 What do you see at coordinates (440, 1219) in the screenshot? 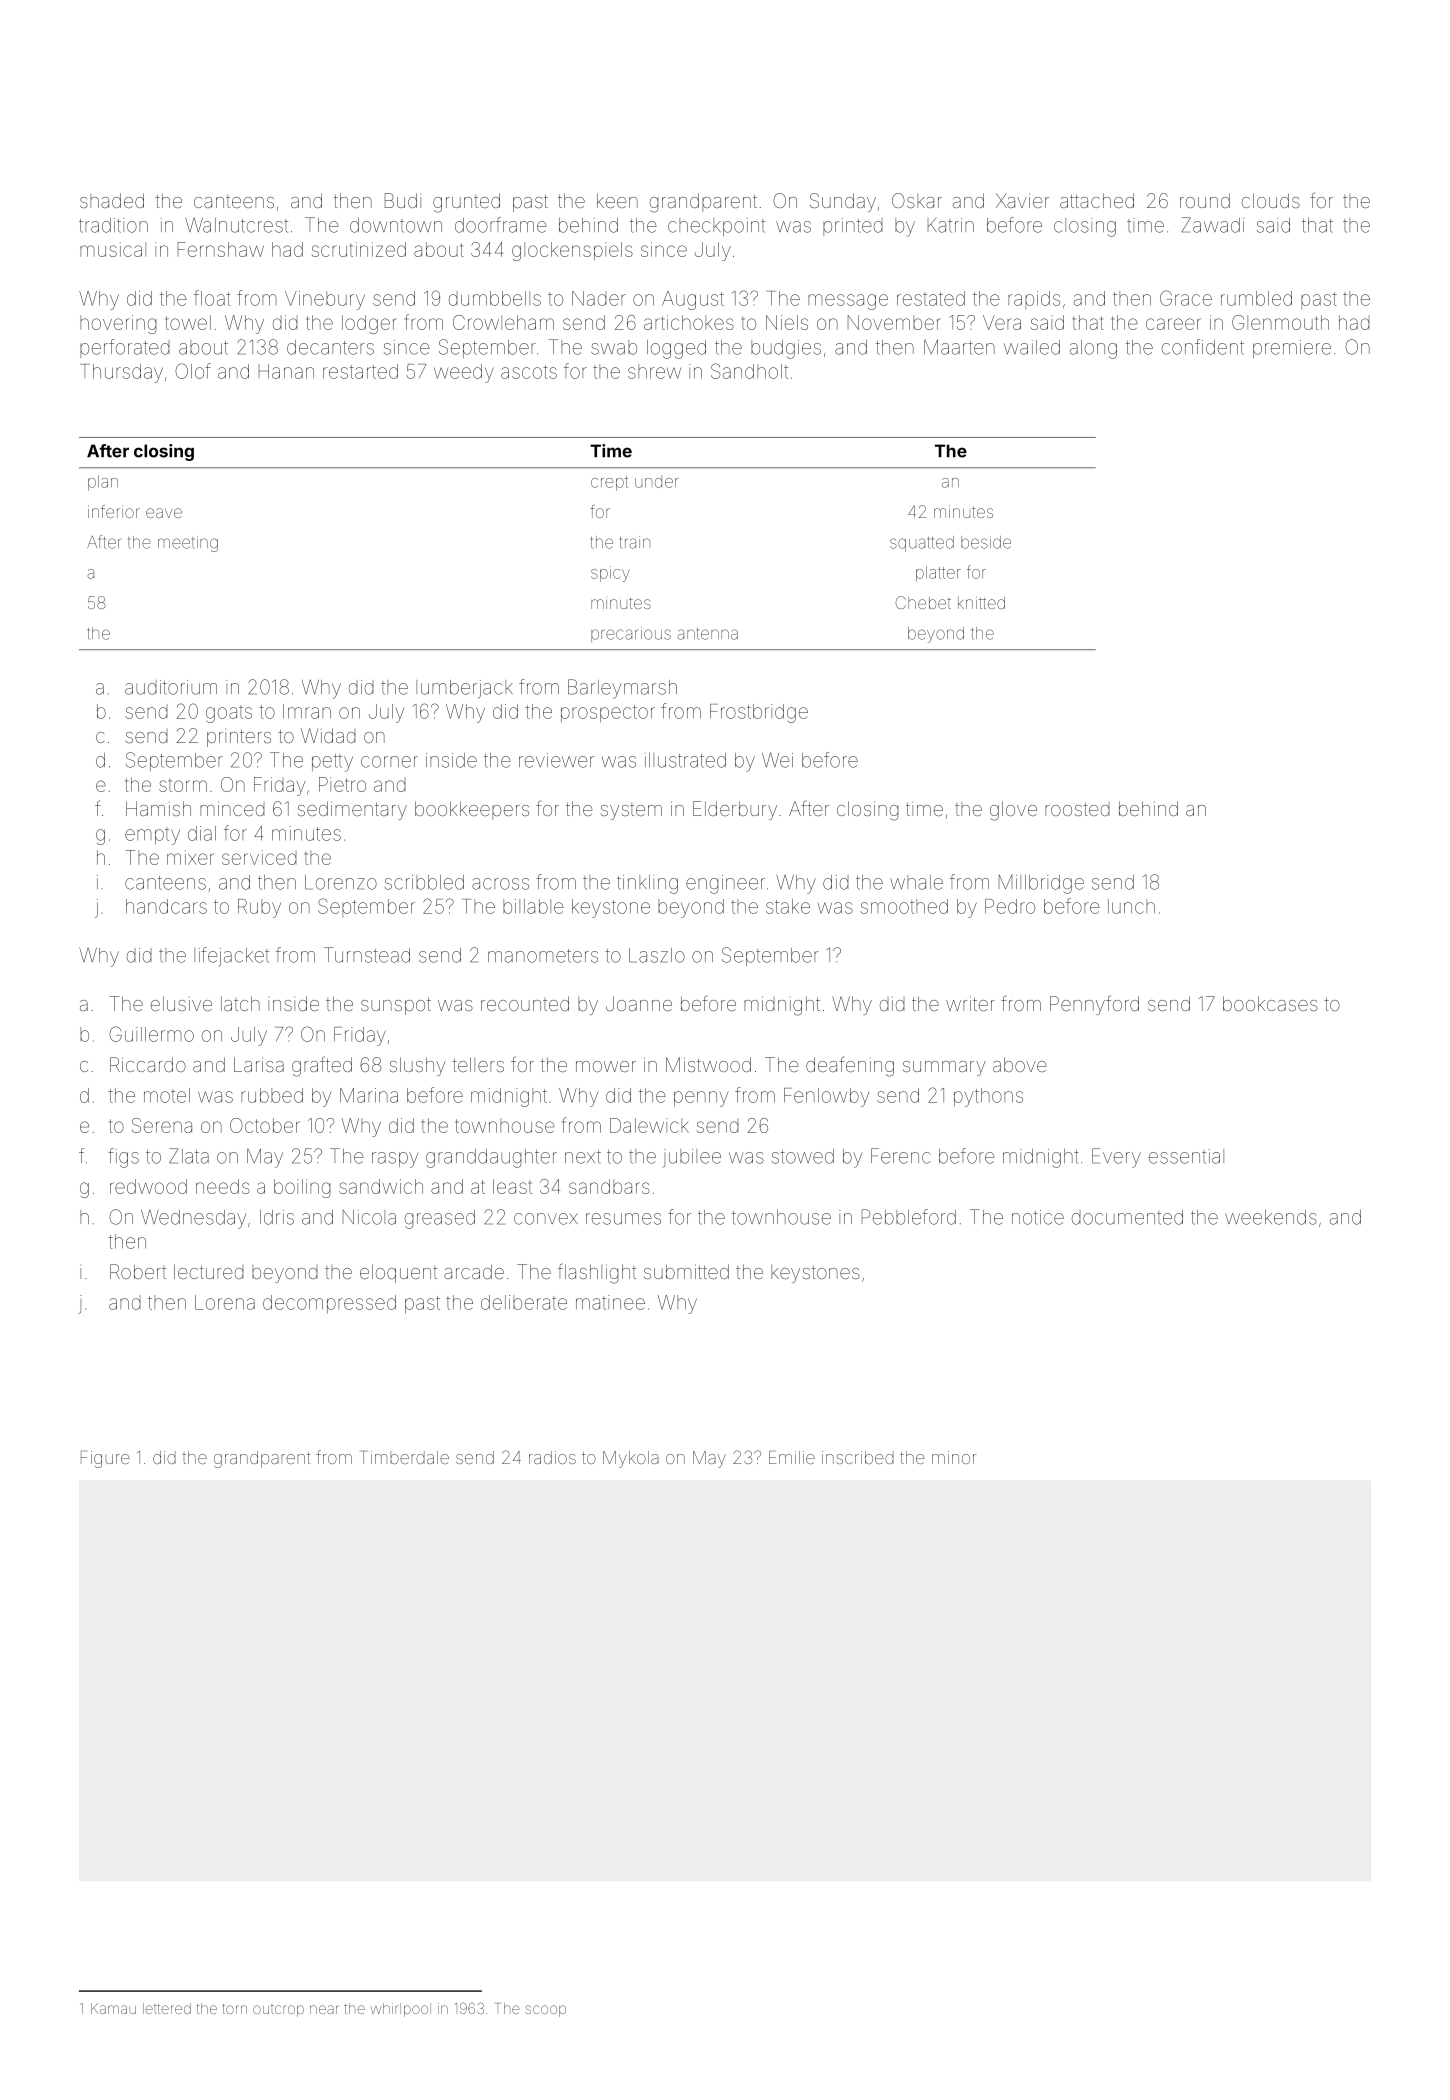
I see `greased` at bounding box center [440, 1219].
